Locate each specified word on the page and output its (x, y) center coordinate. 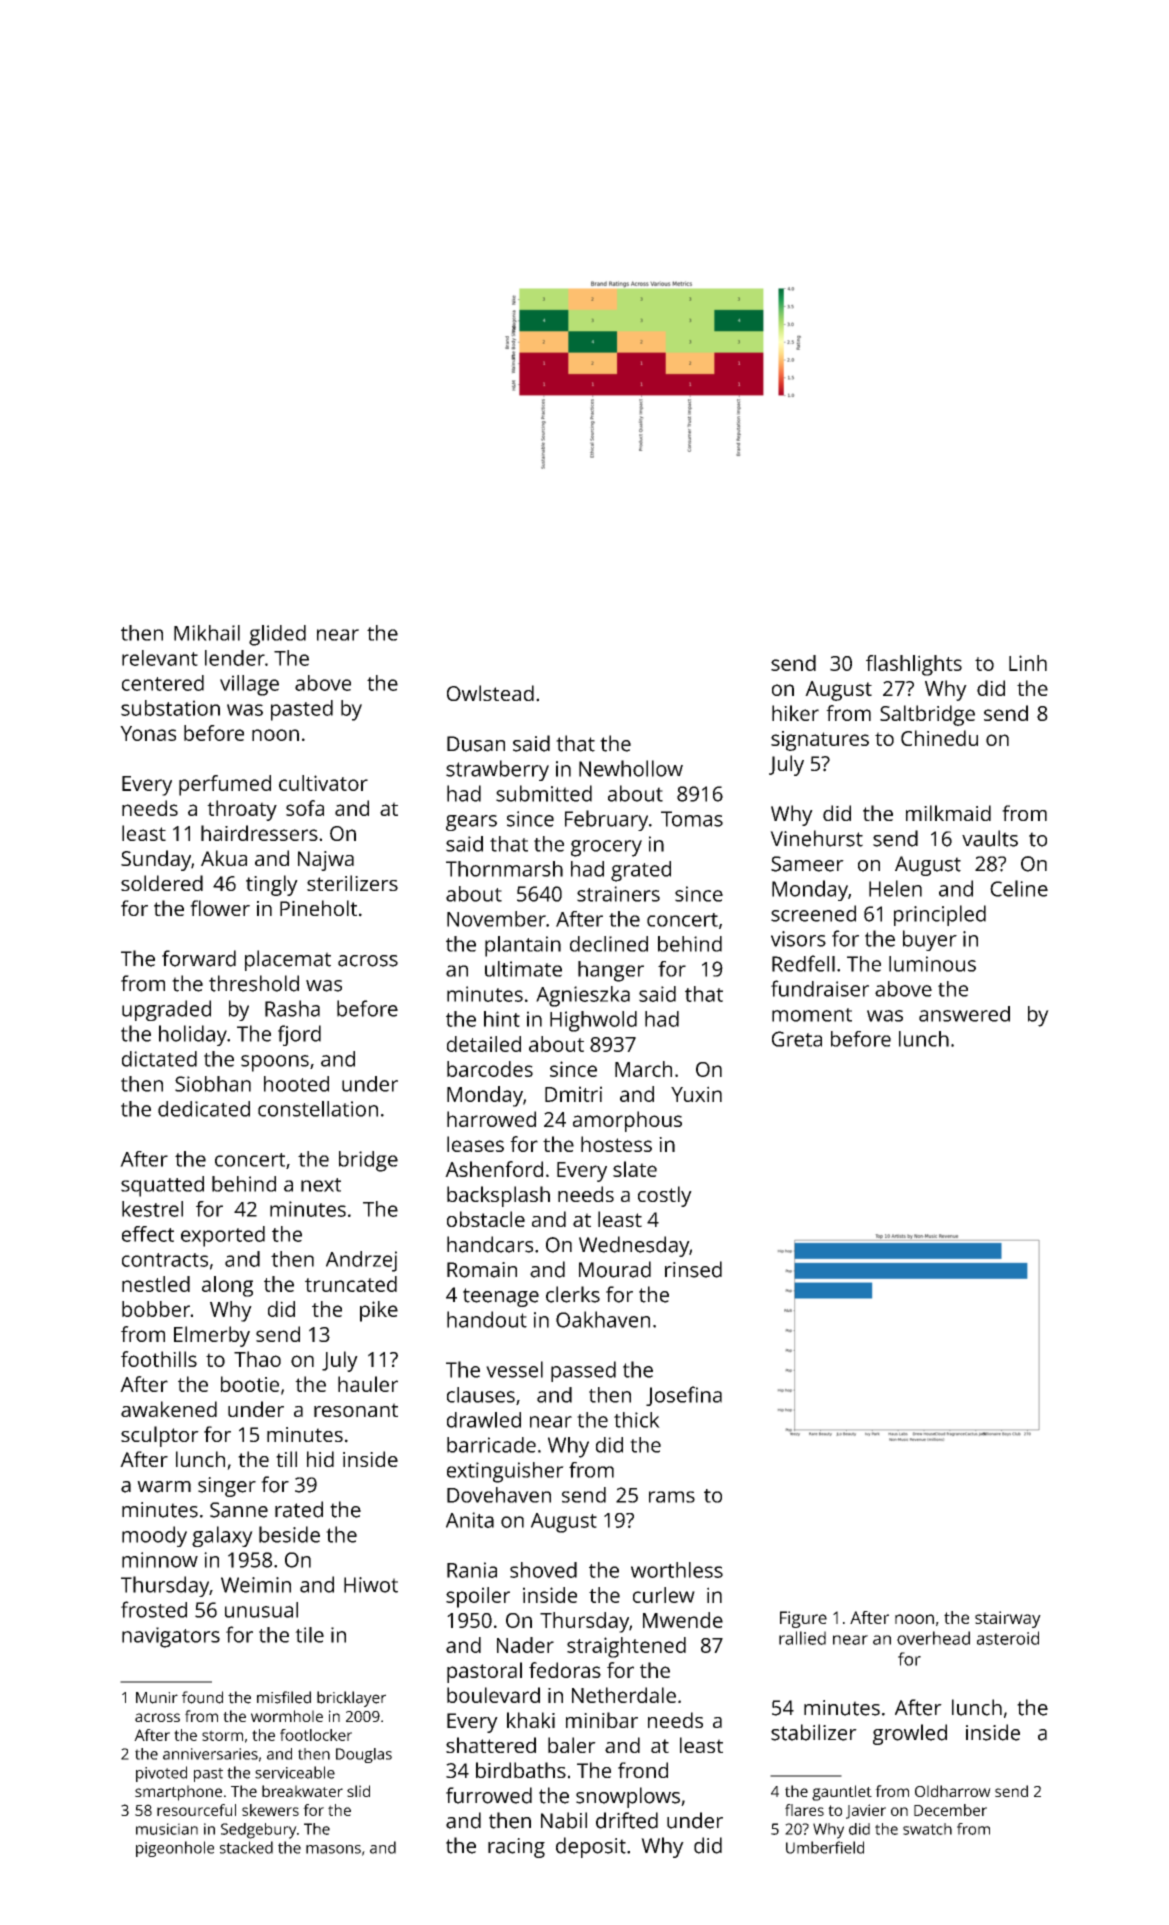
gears (471, 823)
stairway (1008, 1619)
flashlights (914, 665)
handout (487, 1319)
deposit (591, 1847)
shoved (543, 1570)
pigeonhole (175, 1849)
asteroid (1008, 1638)
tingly (272, 885)
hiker (795, 713)
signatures (820, 741)
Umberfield (825, 1847)
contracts (165, 1260)
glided (277, 635)
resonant (356, 1410)
